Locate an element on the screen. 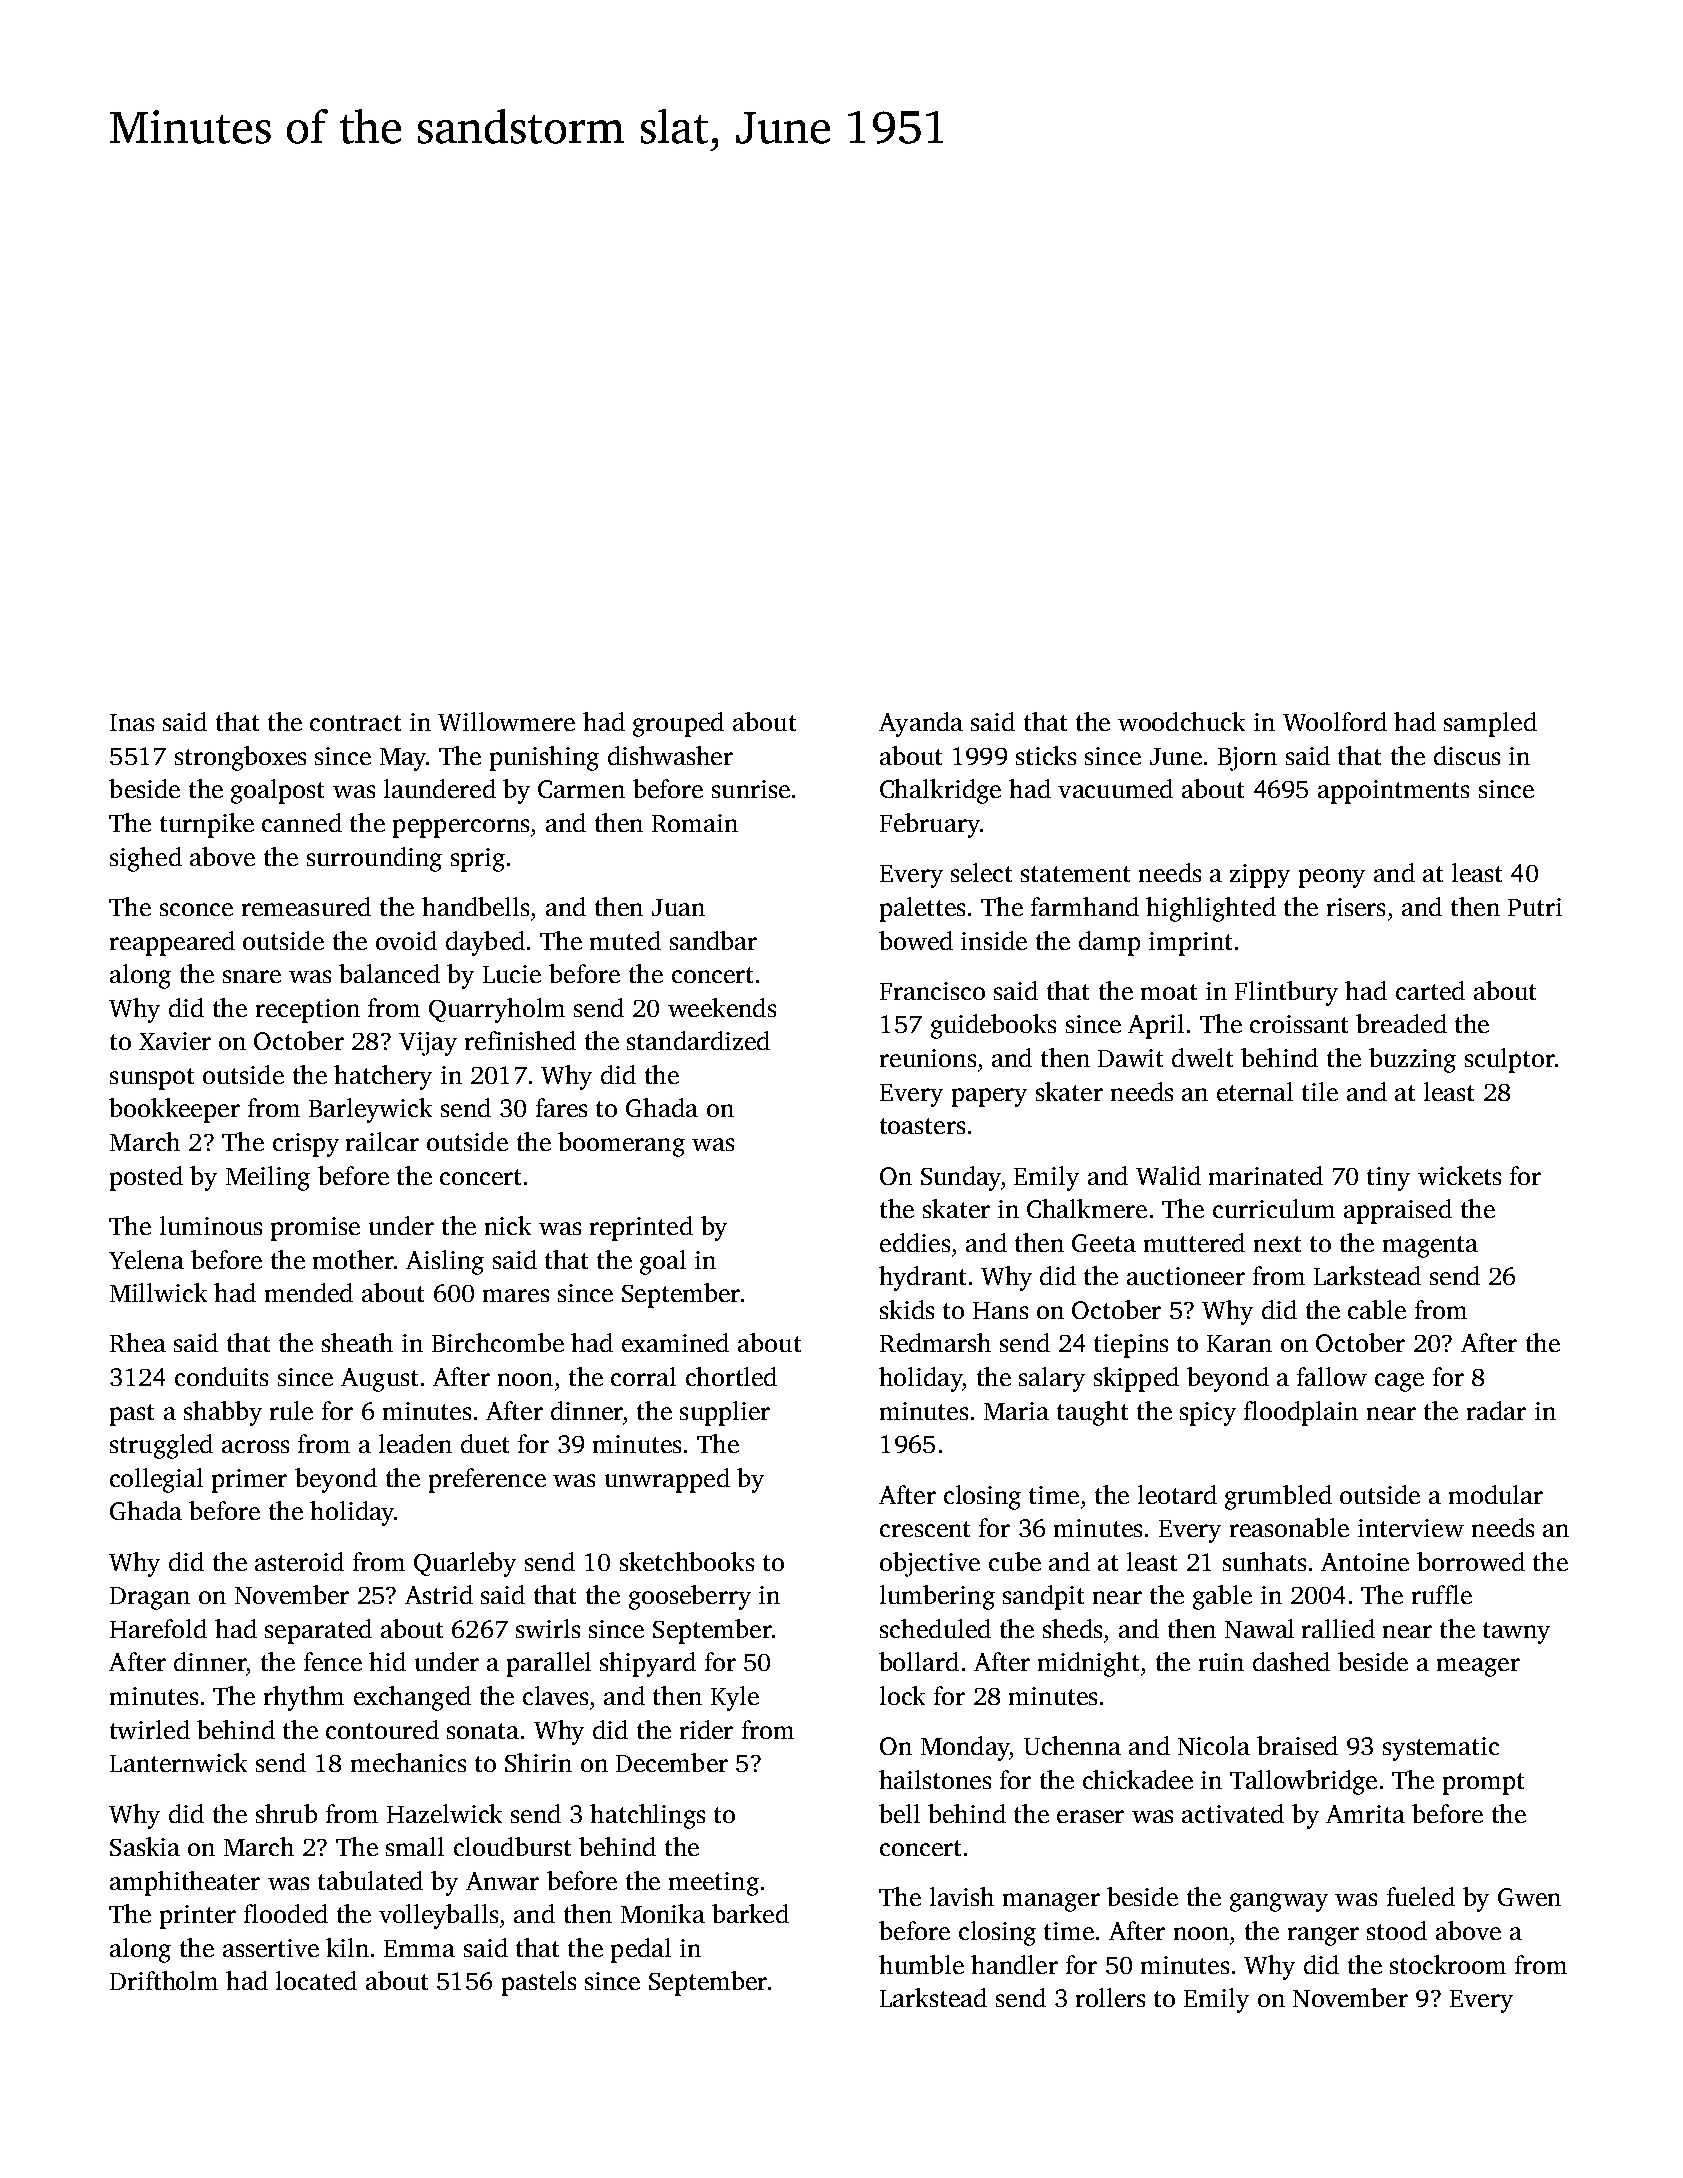 This screenshot has width=1683, height=2178. located is located at coordinates (316, 1980).
